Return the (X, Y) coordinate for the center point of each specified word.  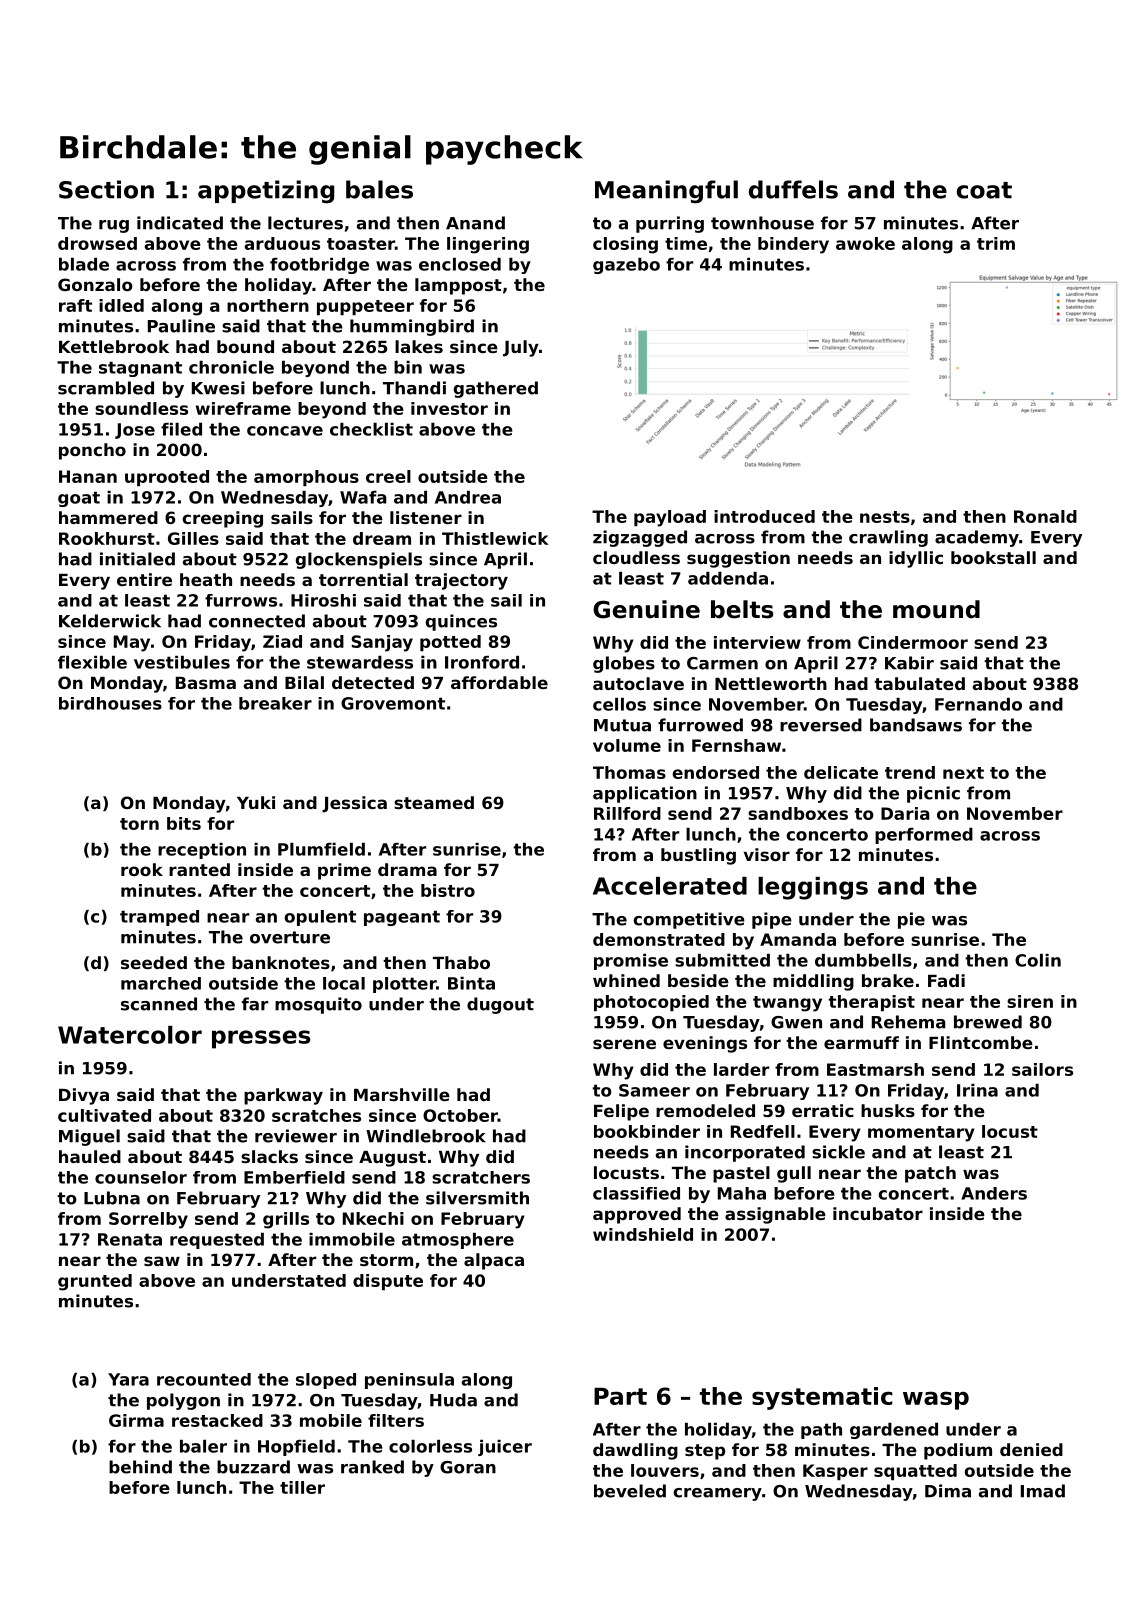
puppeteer (365, 307)
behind (140, 1467)
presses (261, 1039)
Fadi (946, 980)
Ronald (1045, 516)
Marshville (402, 1094)
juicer (505, 1448)
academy (977, 538)
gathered (496, 389)
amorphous (306, 478)
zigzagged (640, 538)
